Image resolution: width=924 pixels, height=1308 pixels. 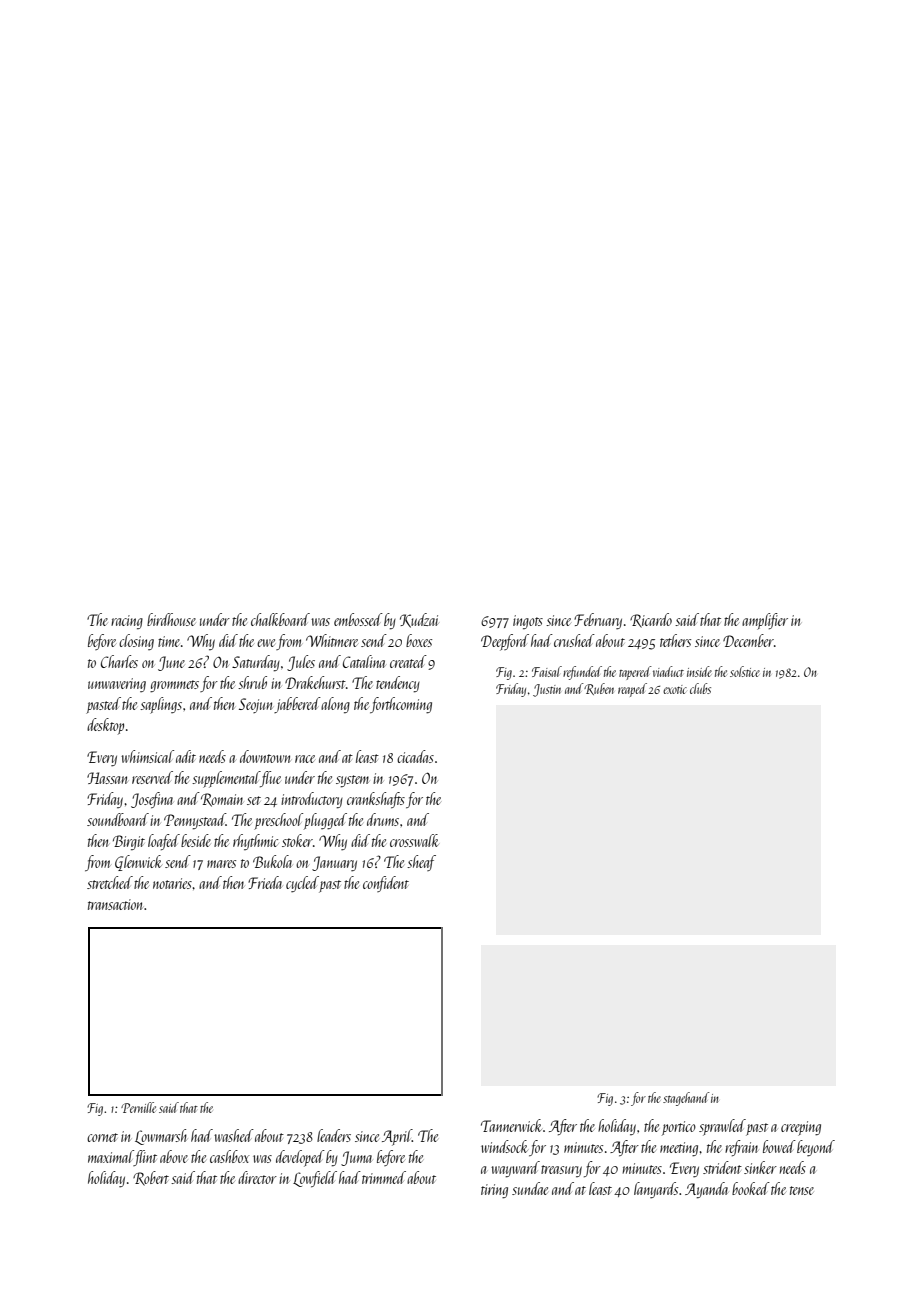 I want to click on Tannerwick, so click(x=511, y=1125).
